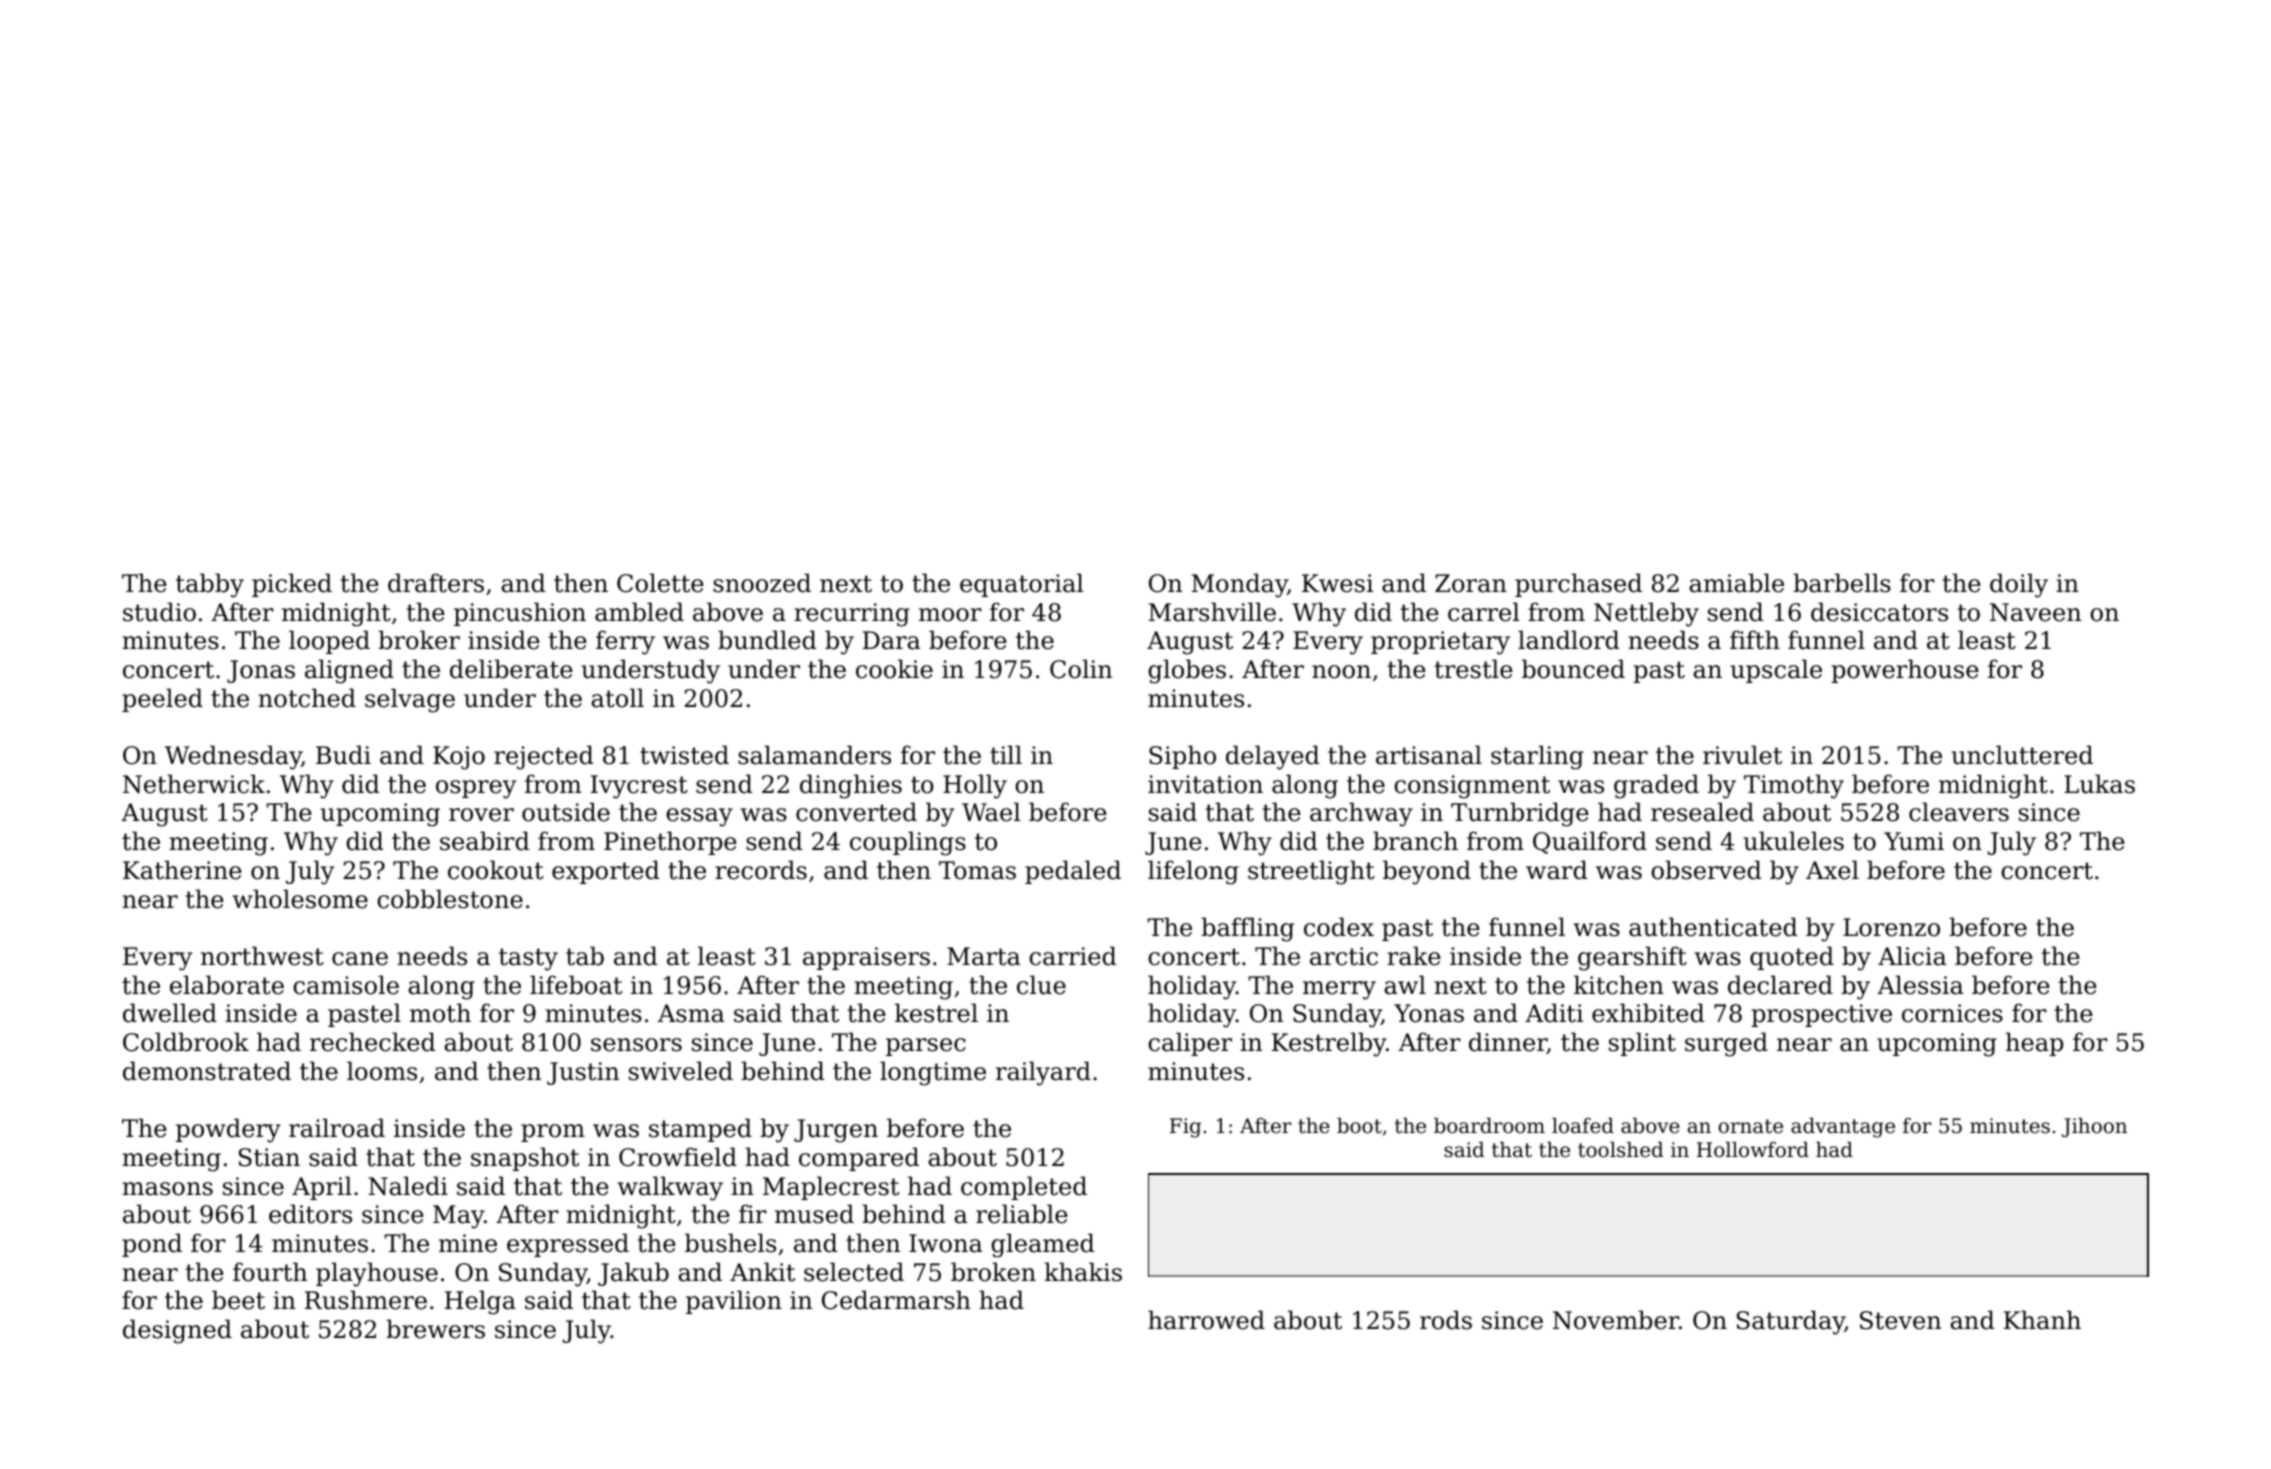  What do you see at coordinates (1905, 671) in the screenshot?
I see `powerhouse` at bounding box center [1905, 671].
